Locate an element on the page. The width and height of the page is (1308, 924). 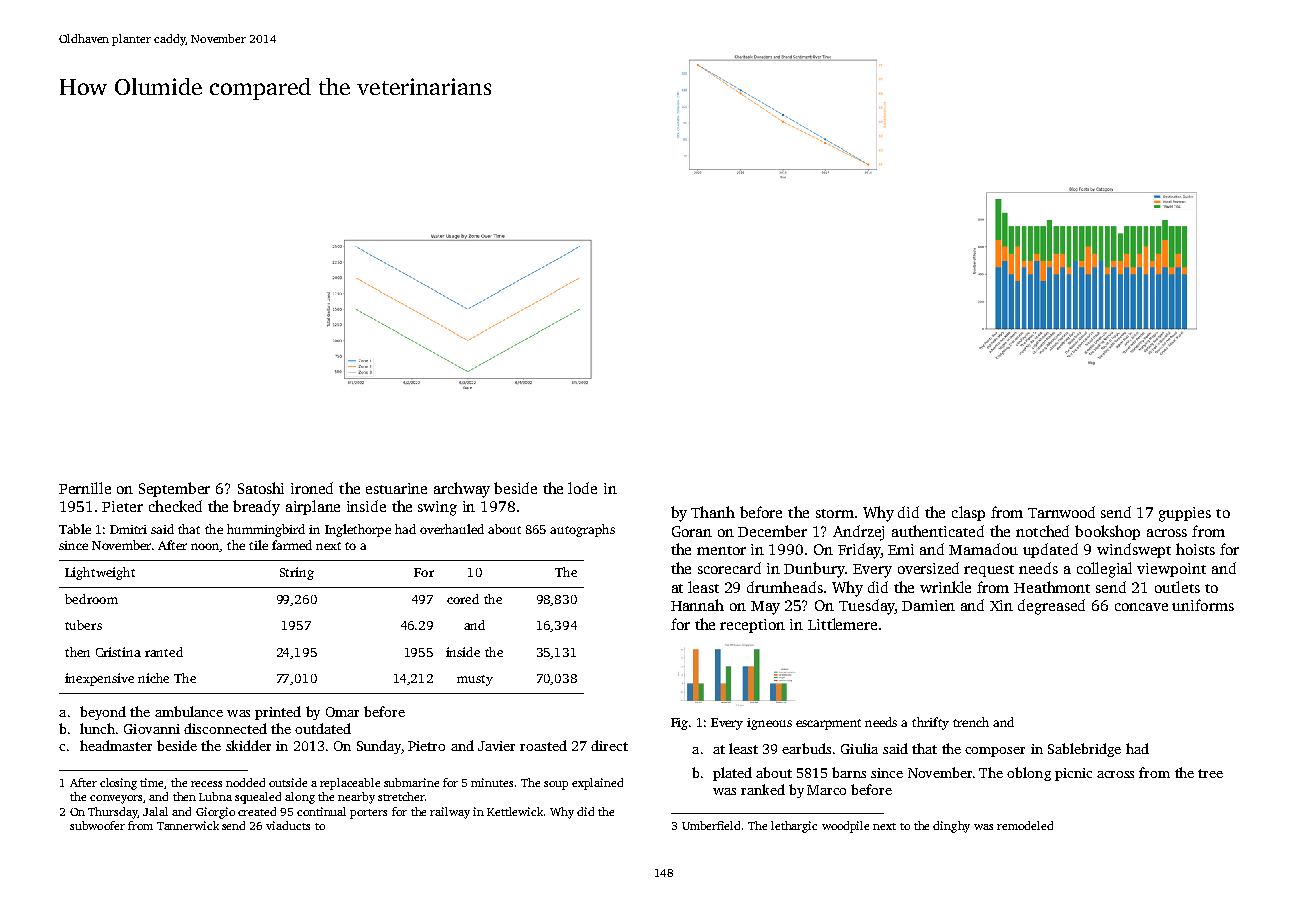
beyond is located at coordinates (103, 713).
